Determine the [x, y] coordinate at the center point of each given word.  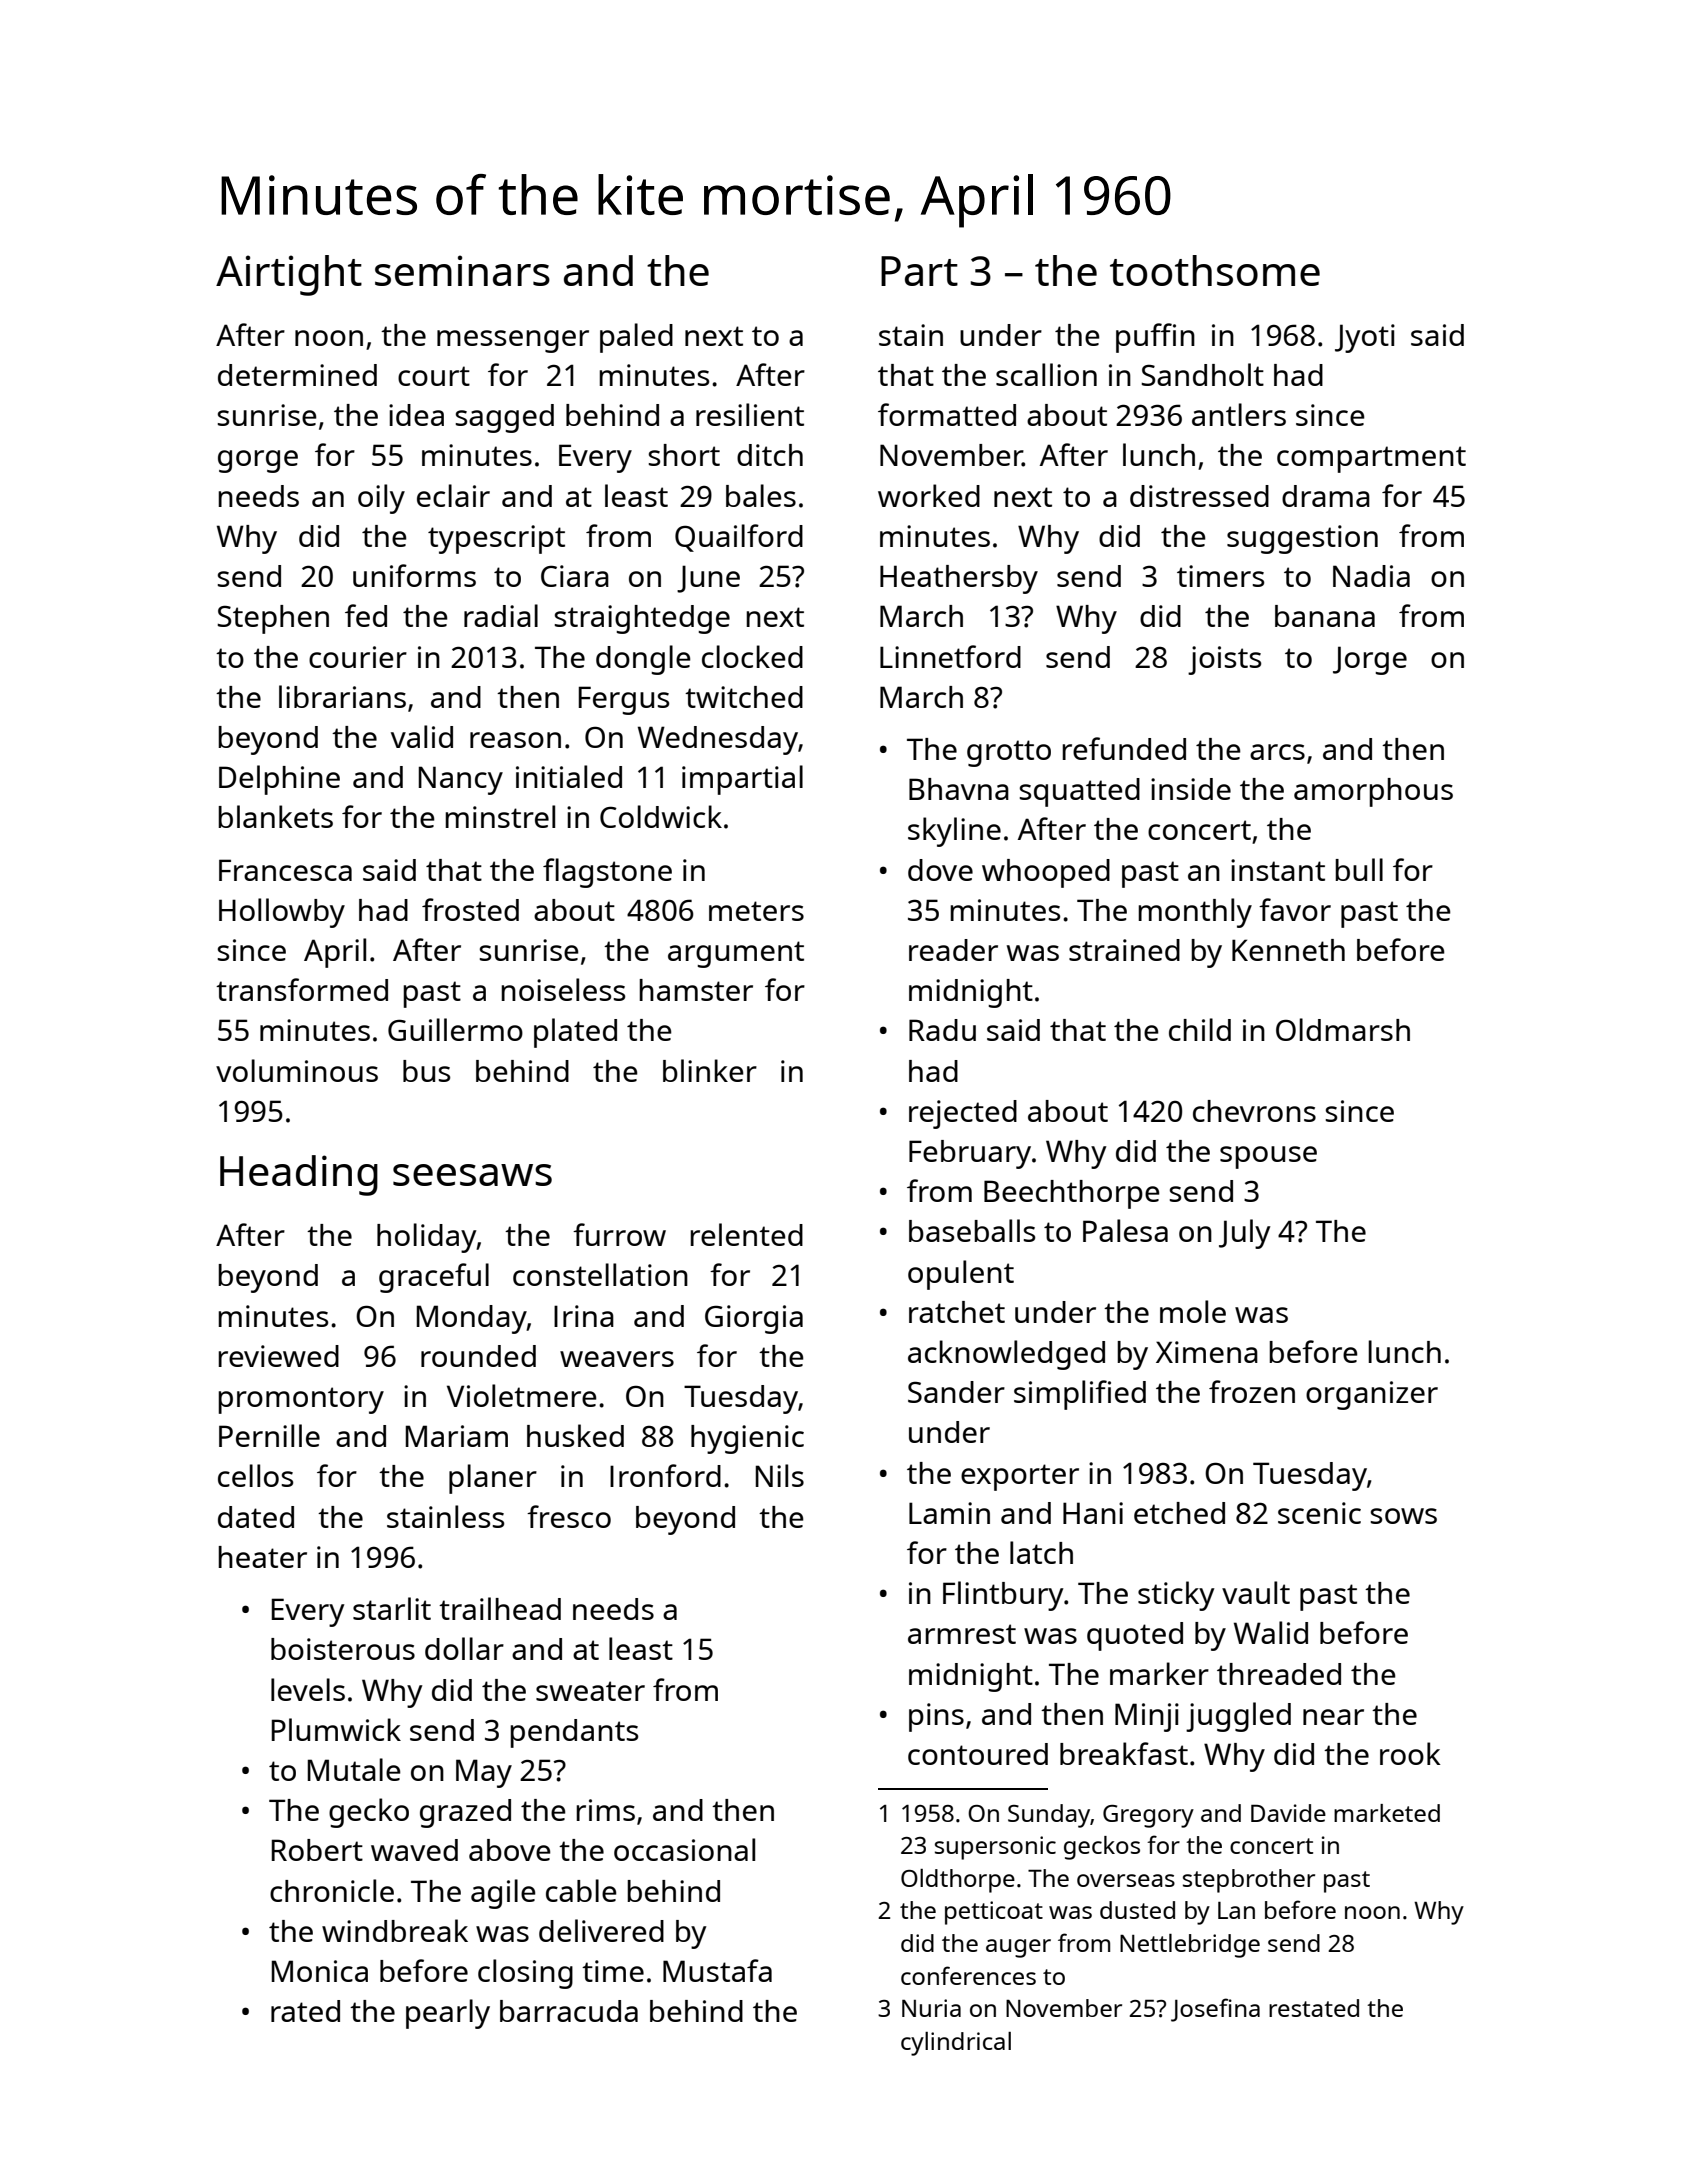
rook [1410, 1753]
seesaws [472, 1175]
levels [308, 1689]
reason [515, 740]
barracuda [569, 2011]
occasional [684, 1849]
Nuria [931, 2008]
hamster [696, 990]
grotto [1009, 753]
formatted [947, 414]
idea [416, 415]
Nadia [1371, 576]
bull [1359, 869]
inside [1191, 789]
